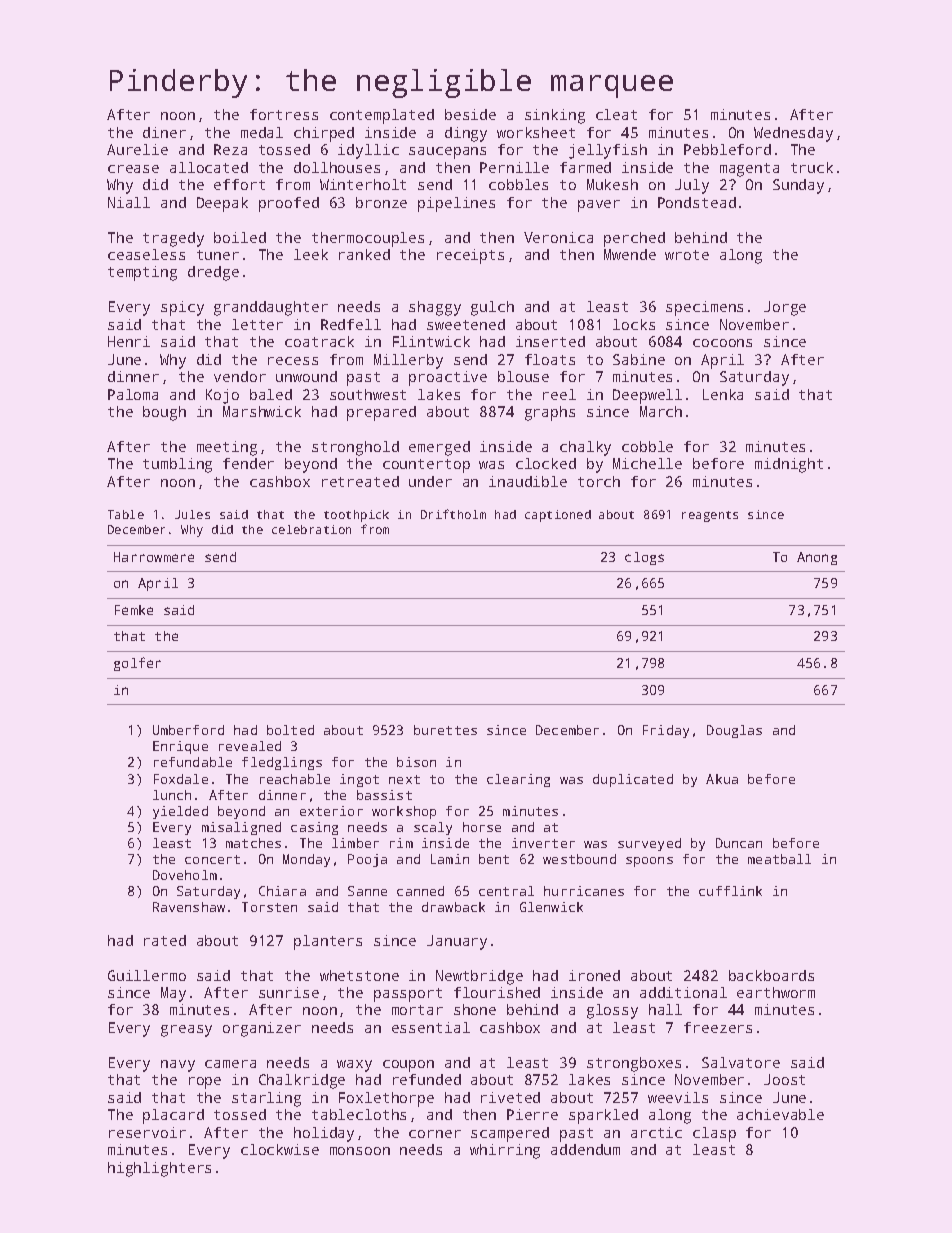 The image size is (952, 1233). What do you see at coordinates (154, 557) in the screenshot?
I see `Harrowmere` at bounding box center [154, 557].
